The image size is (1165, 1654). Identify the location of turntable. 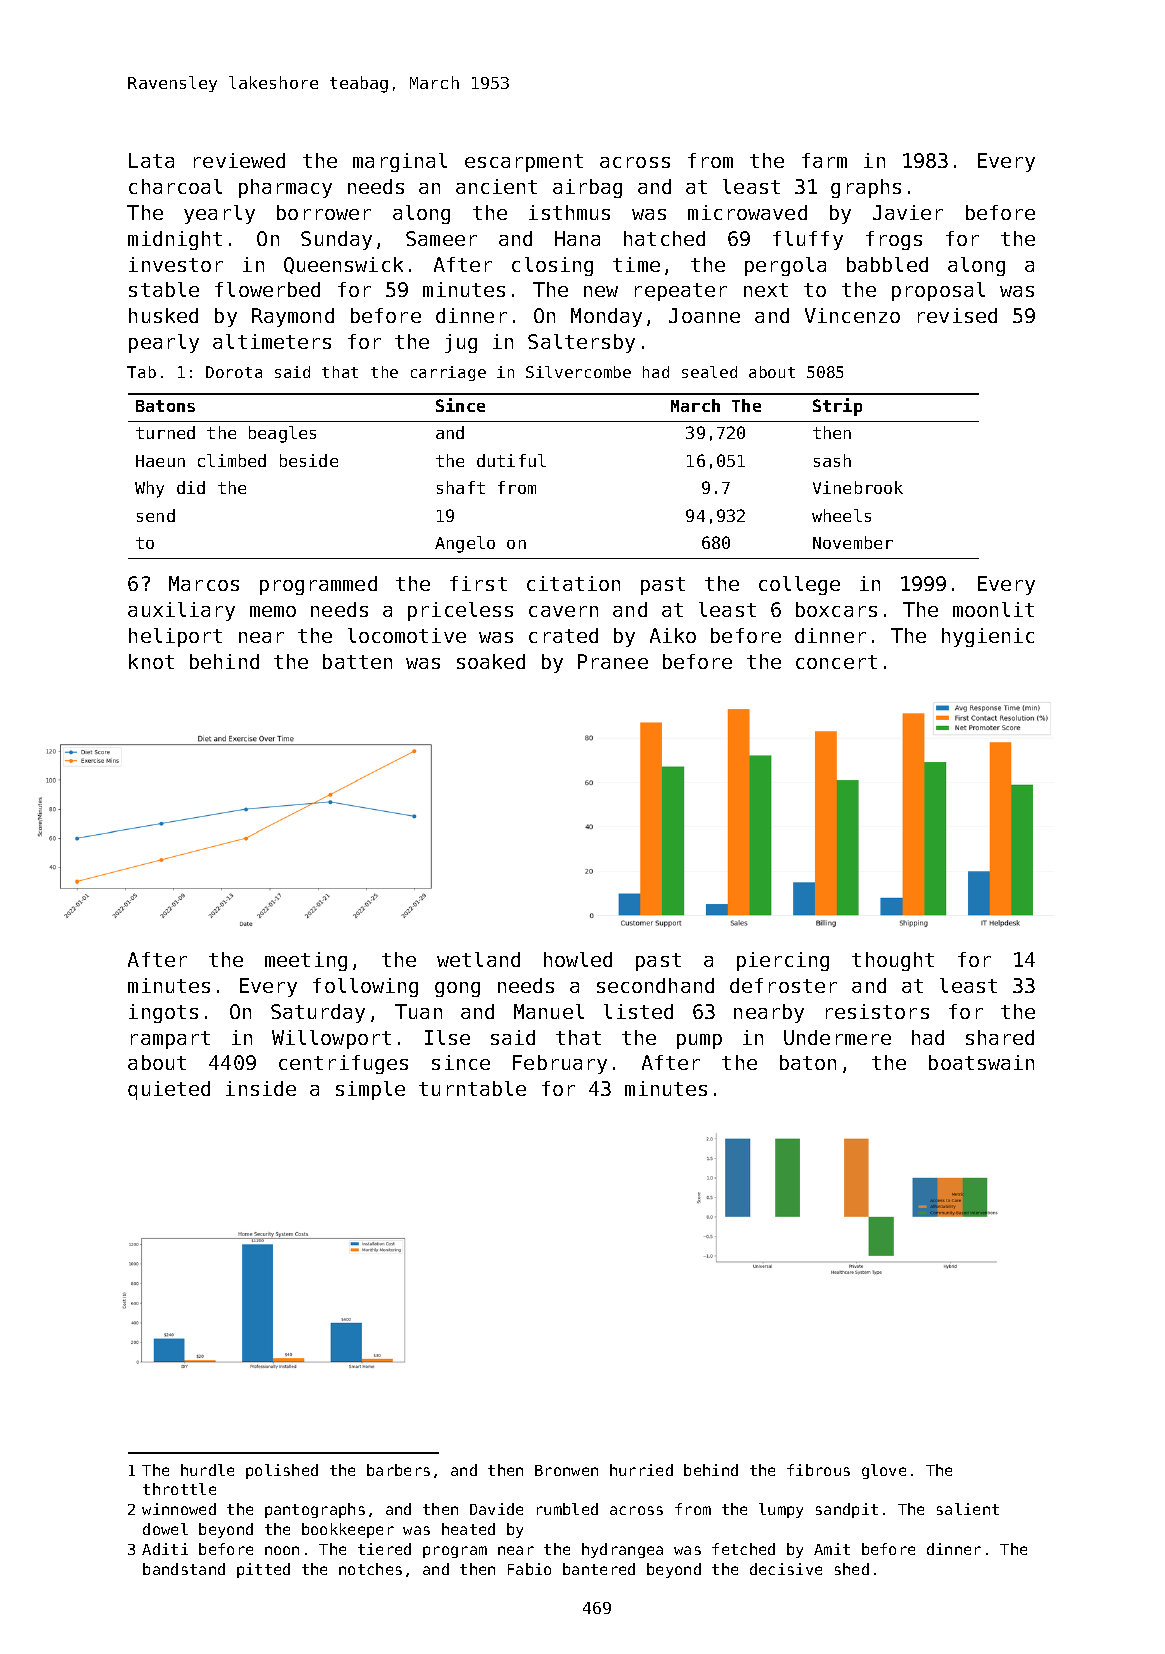
(472, 1088).
